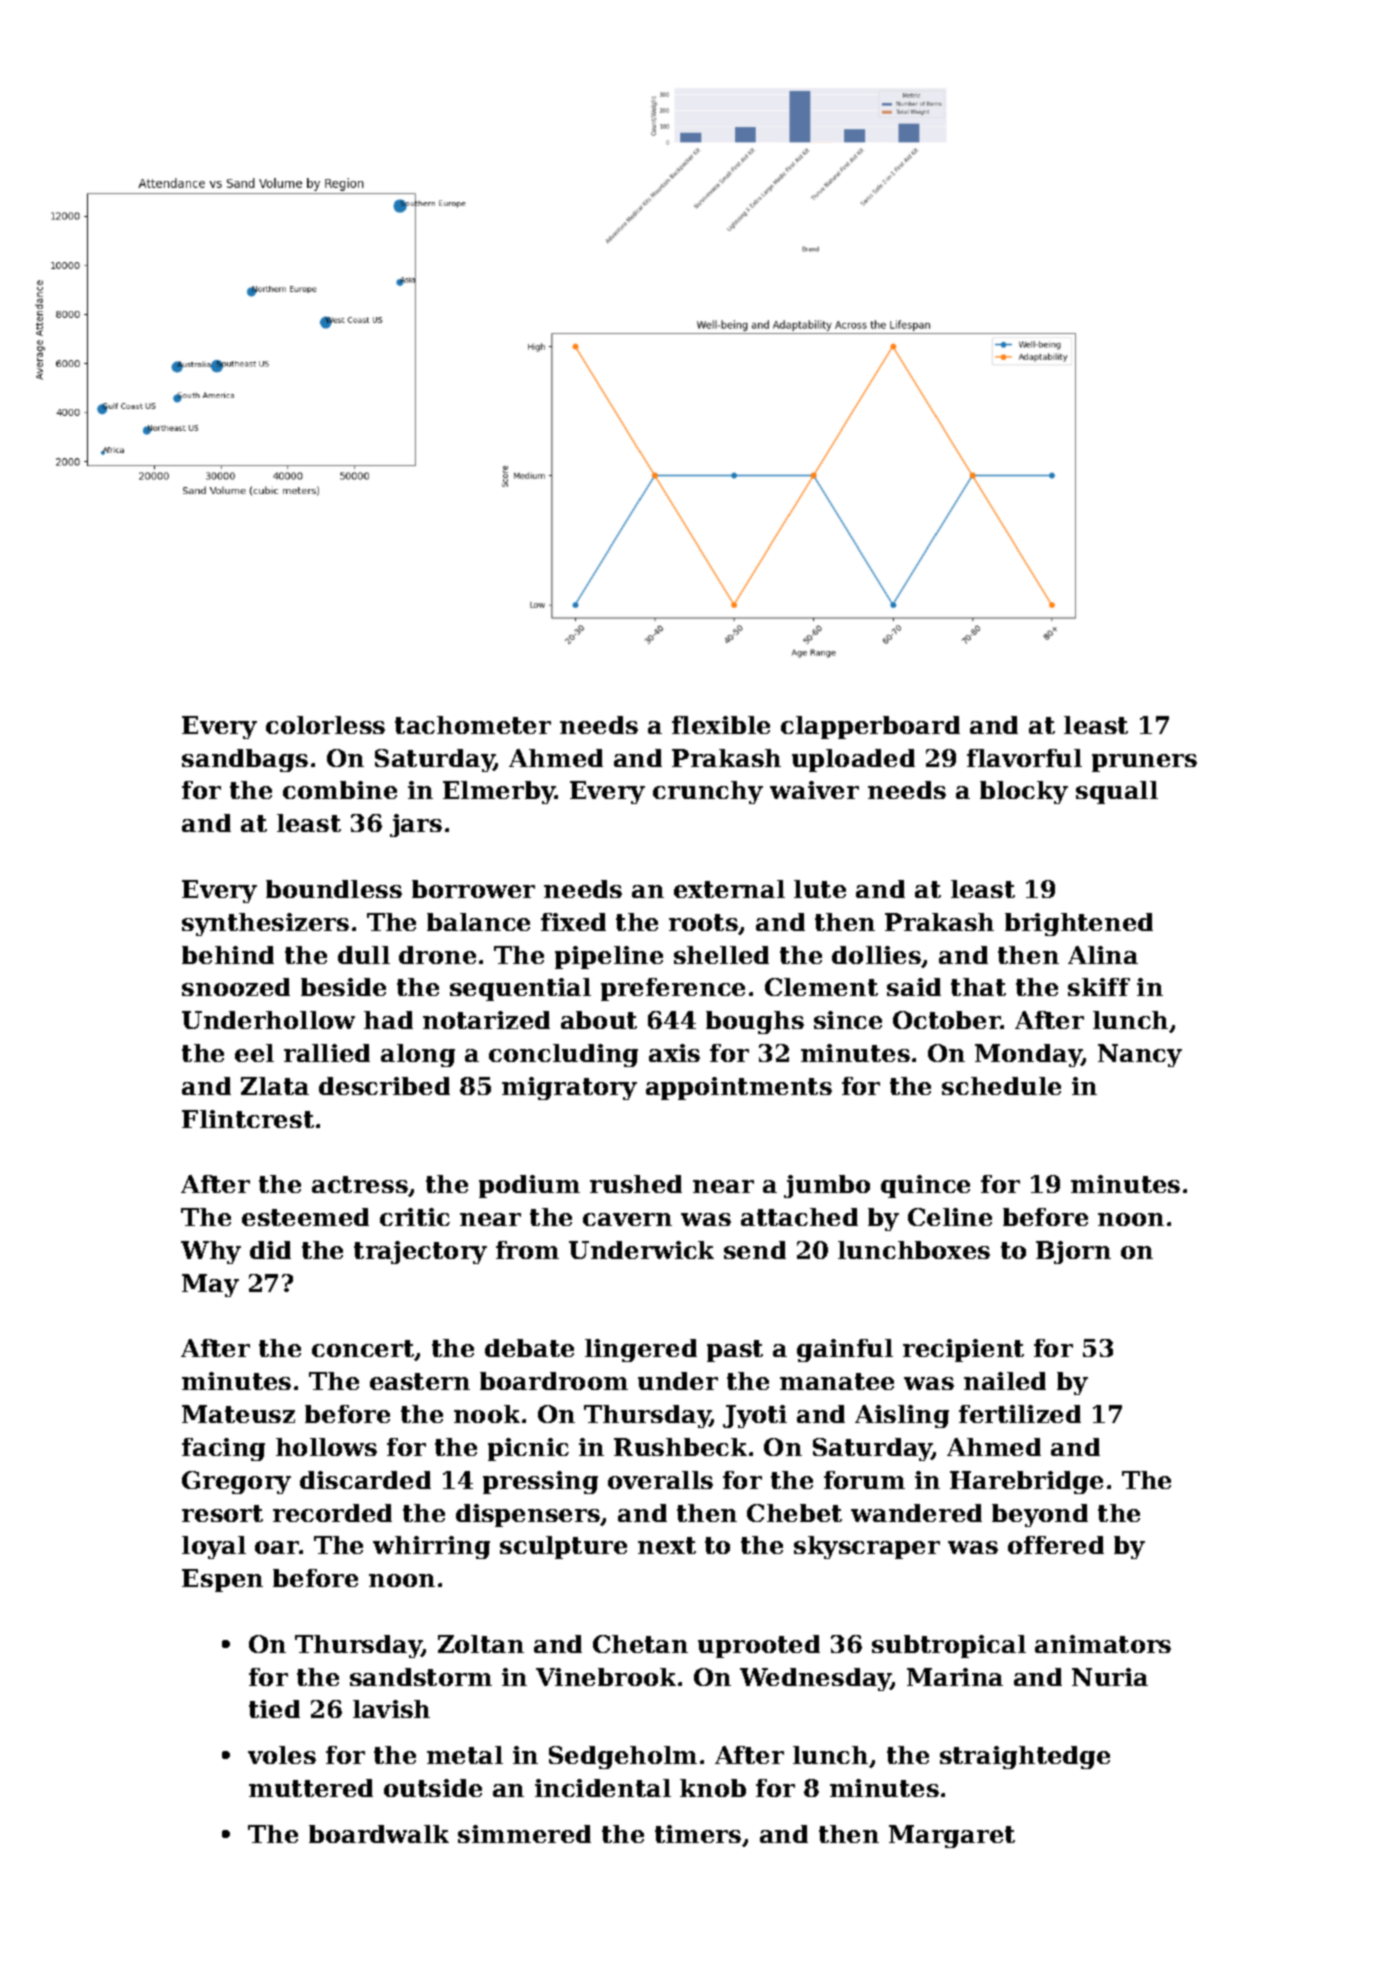 The width and height of the screenshot is (1386, 1969). I want to click on Bjorn, so click(1073, 1252).
